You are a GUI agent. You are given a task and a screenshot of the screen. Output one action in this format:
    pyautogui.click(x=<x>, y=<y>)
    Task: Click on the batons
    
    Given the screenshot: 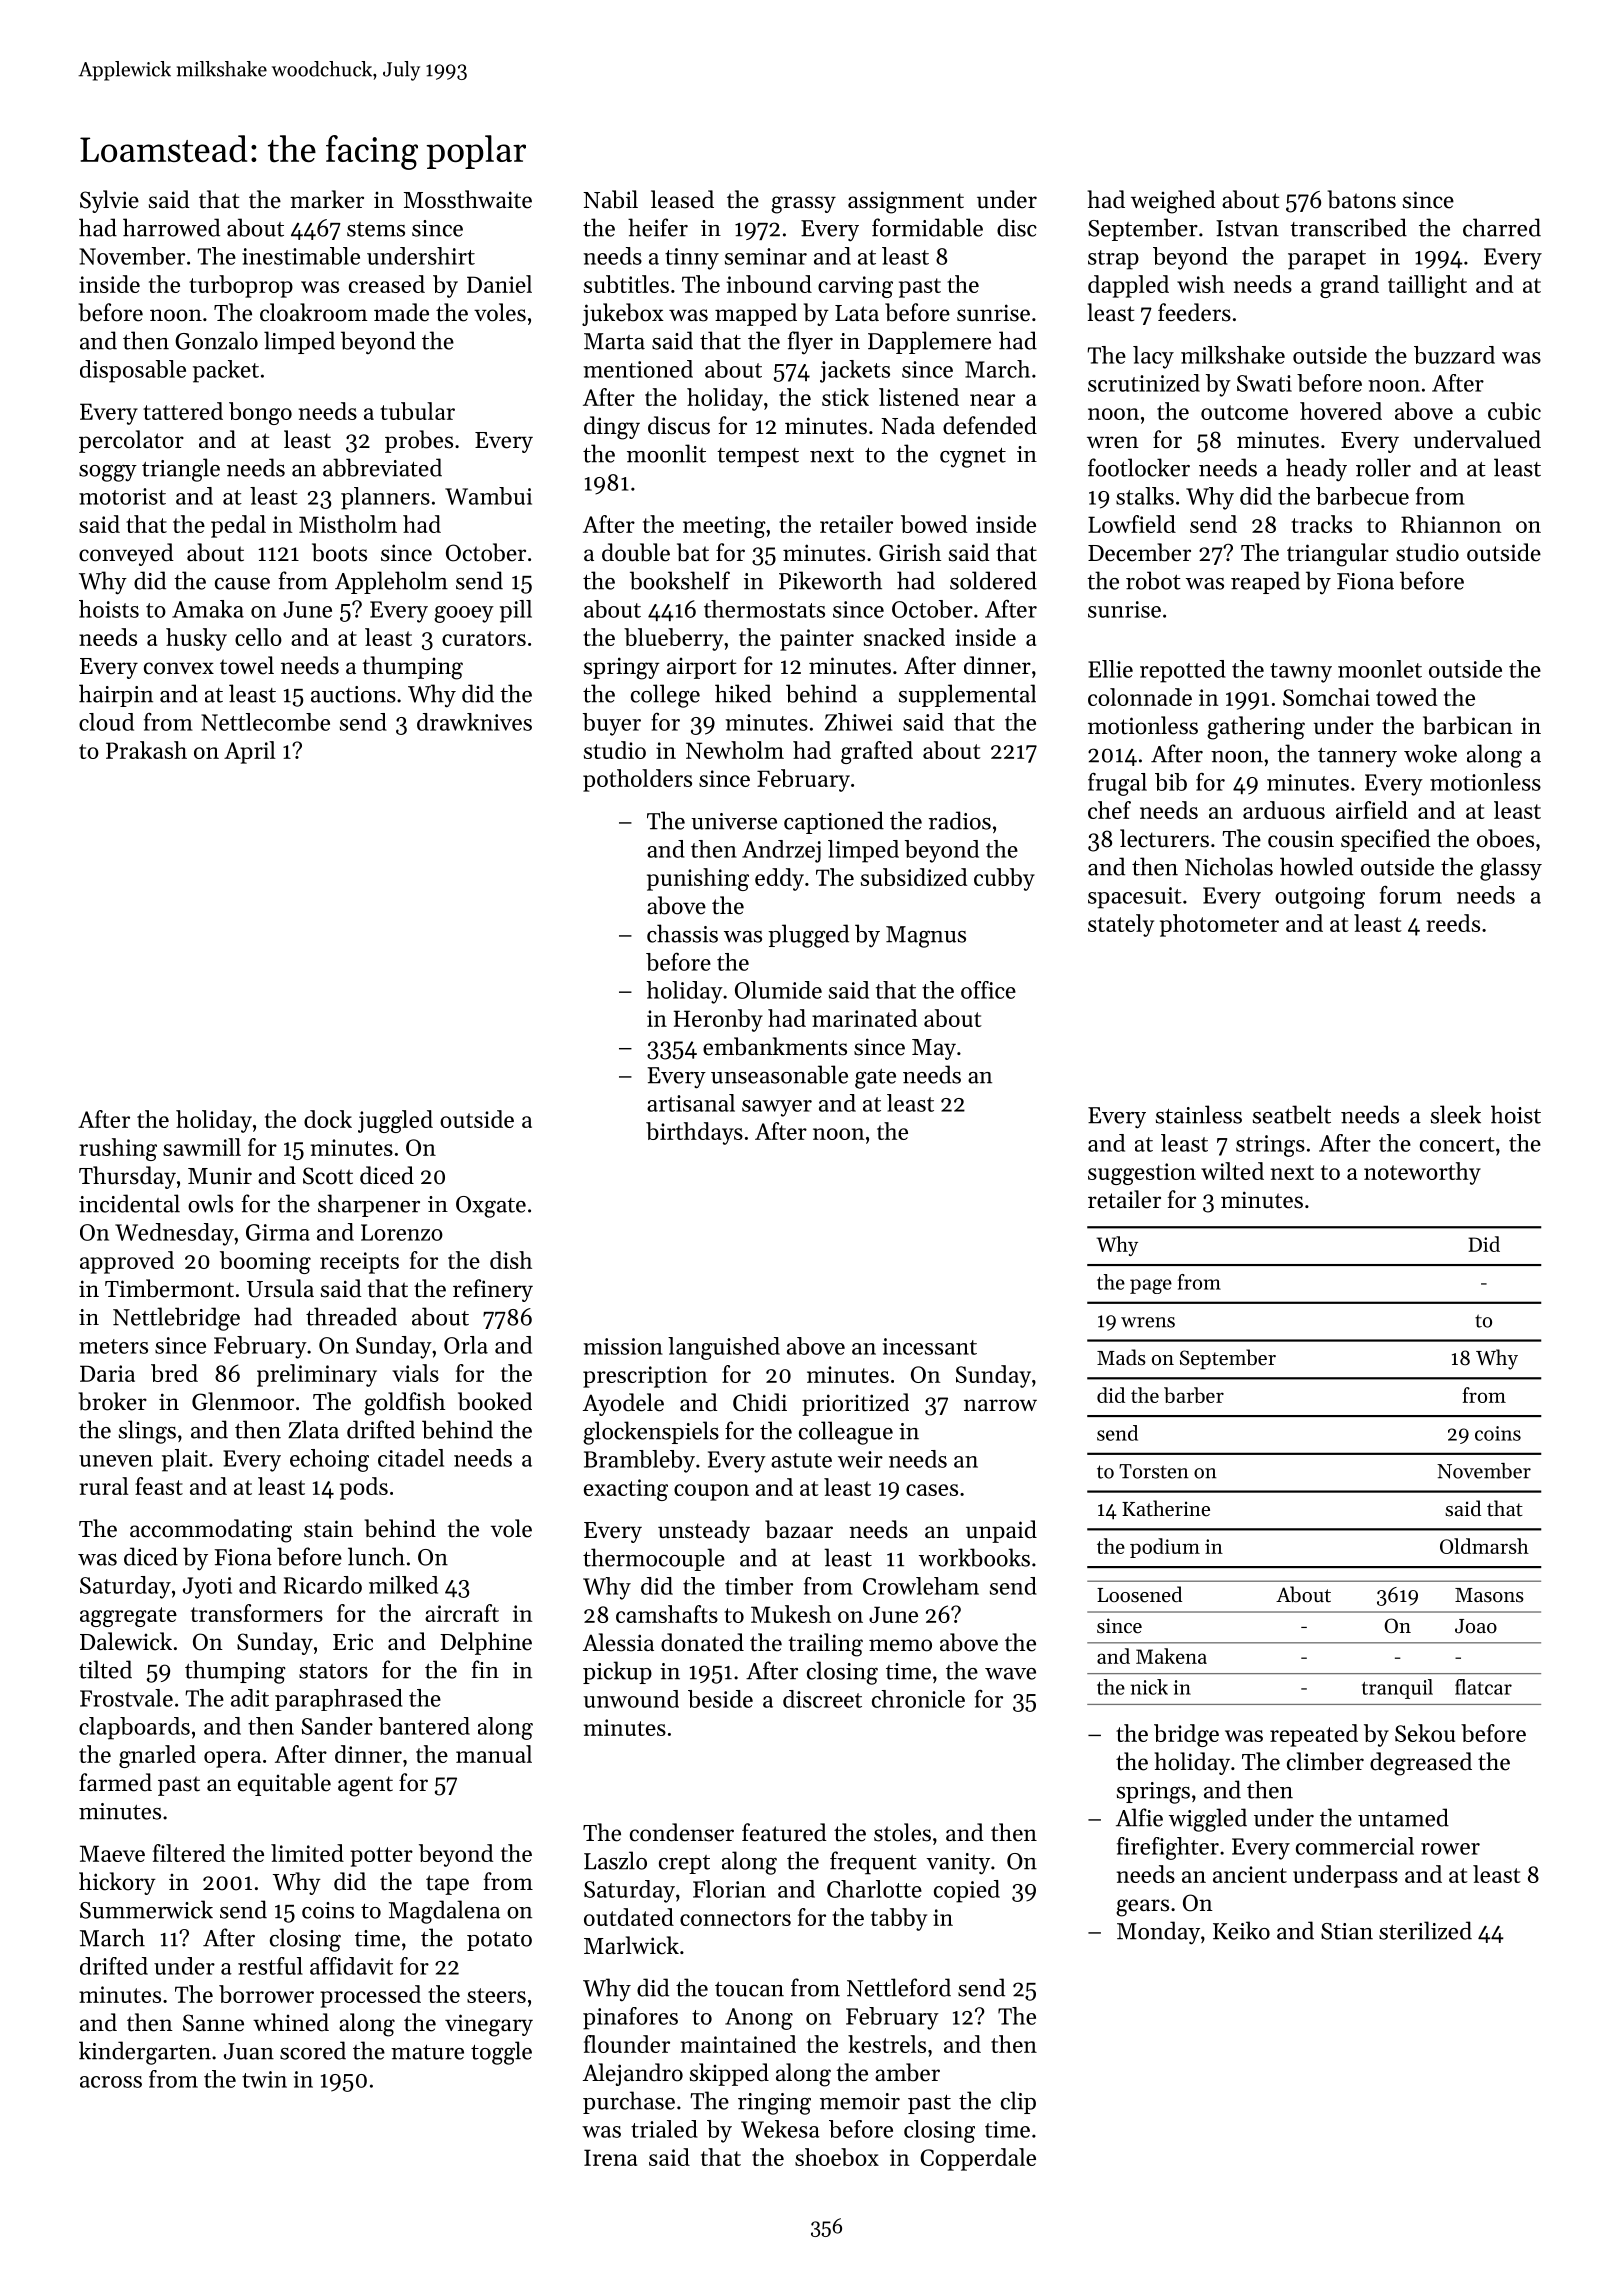 What is the action you would take?
    pyautogui.click(x=1362, y=199)
